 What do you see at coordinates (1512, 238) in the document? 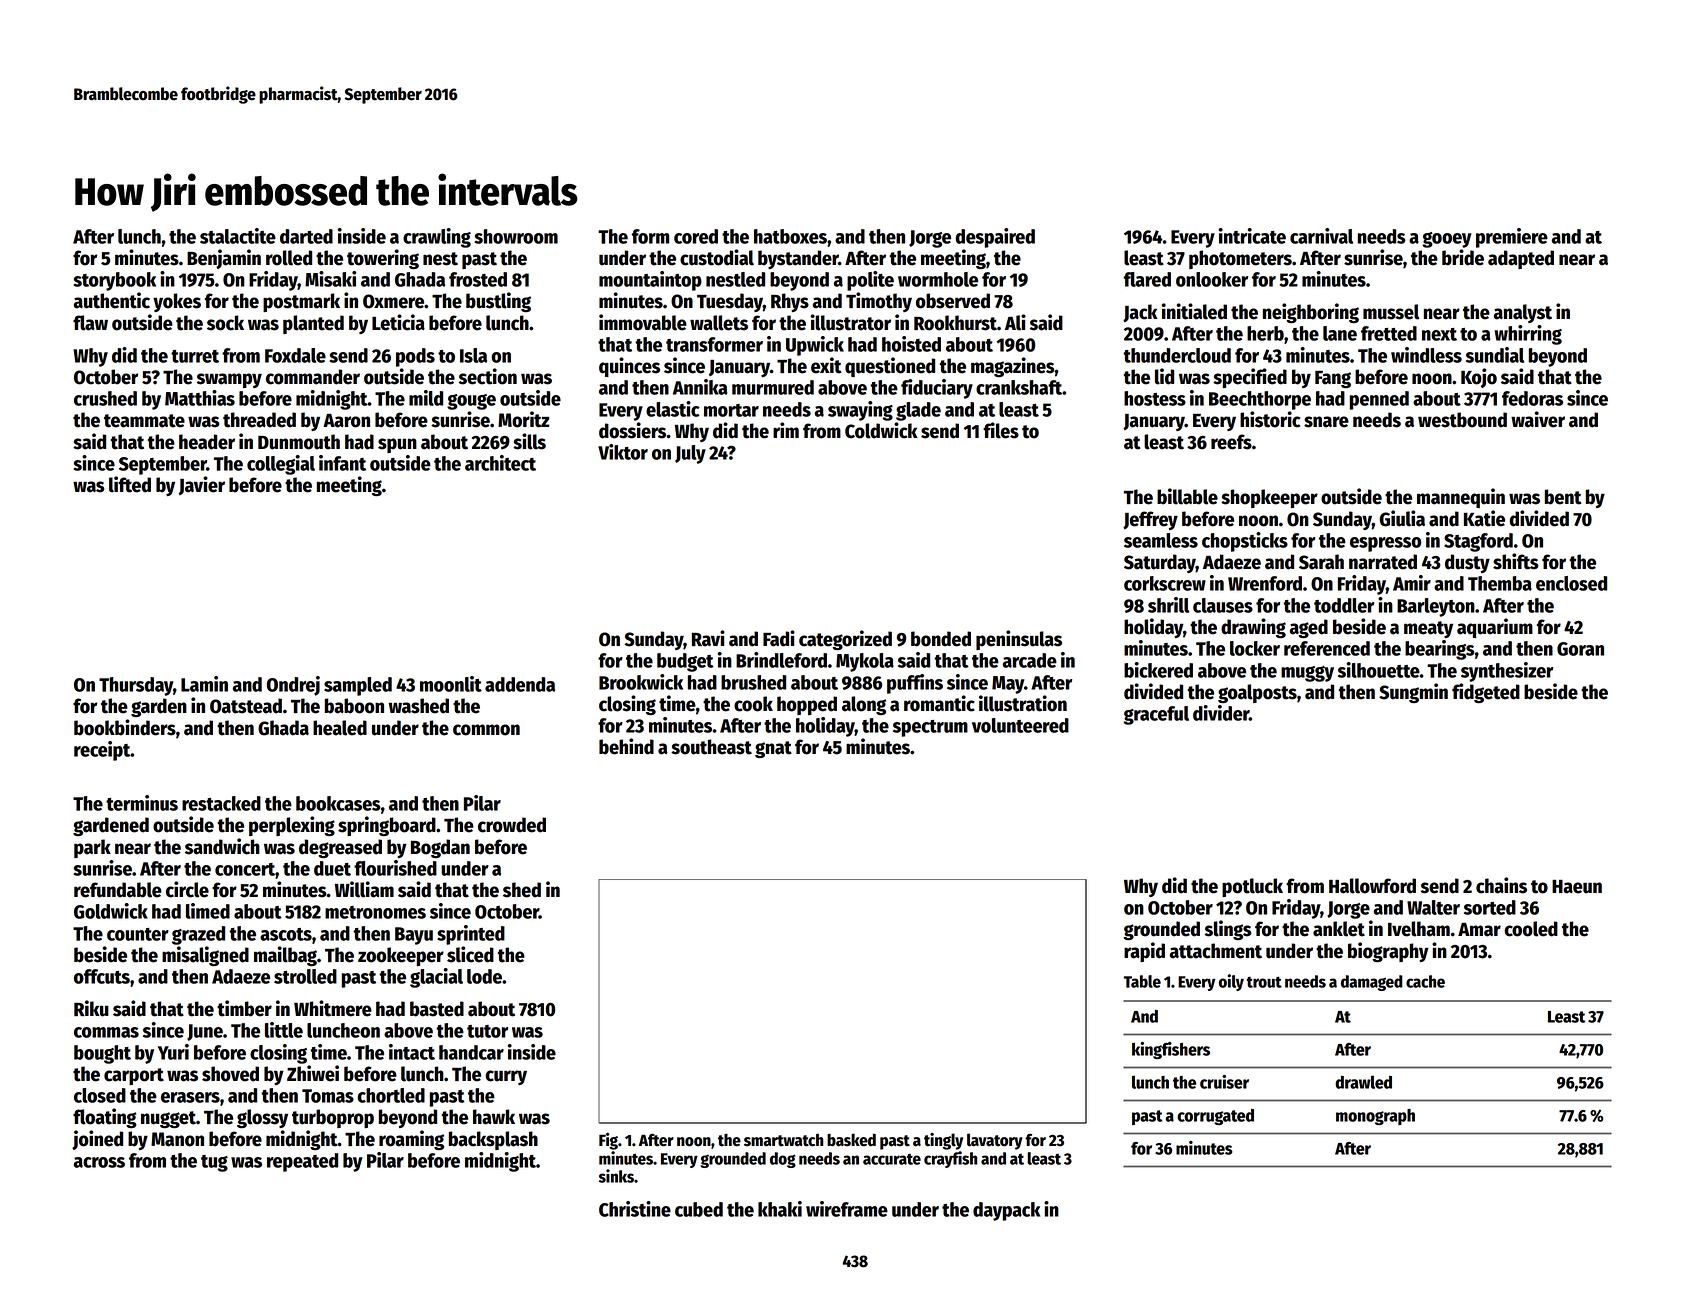
I see `premiere` at bounding box center [1512, 238].
